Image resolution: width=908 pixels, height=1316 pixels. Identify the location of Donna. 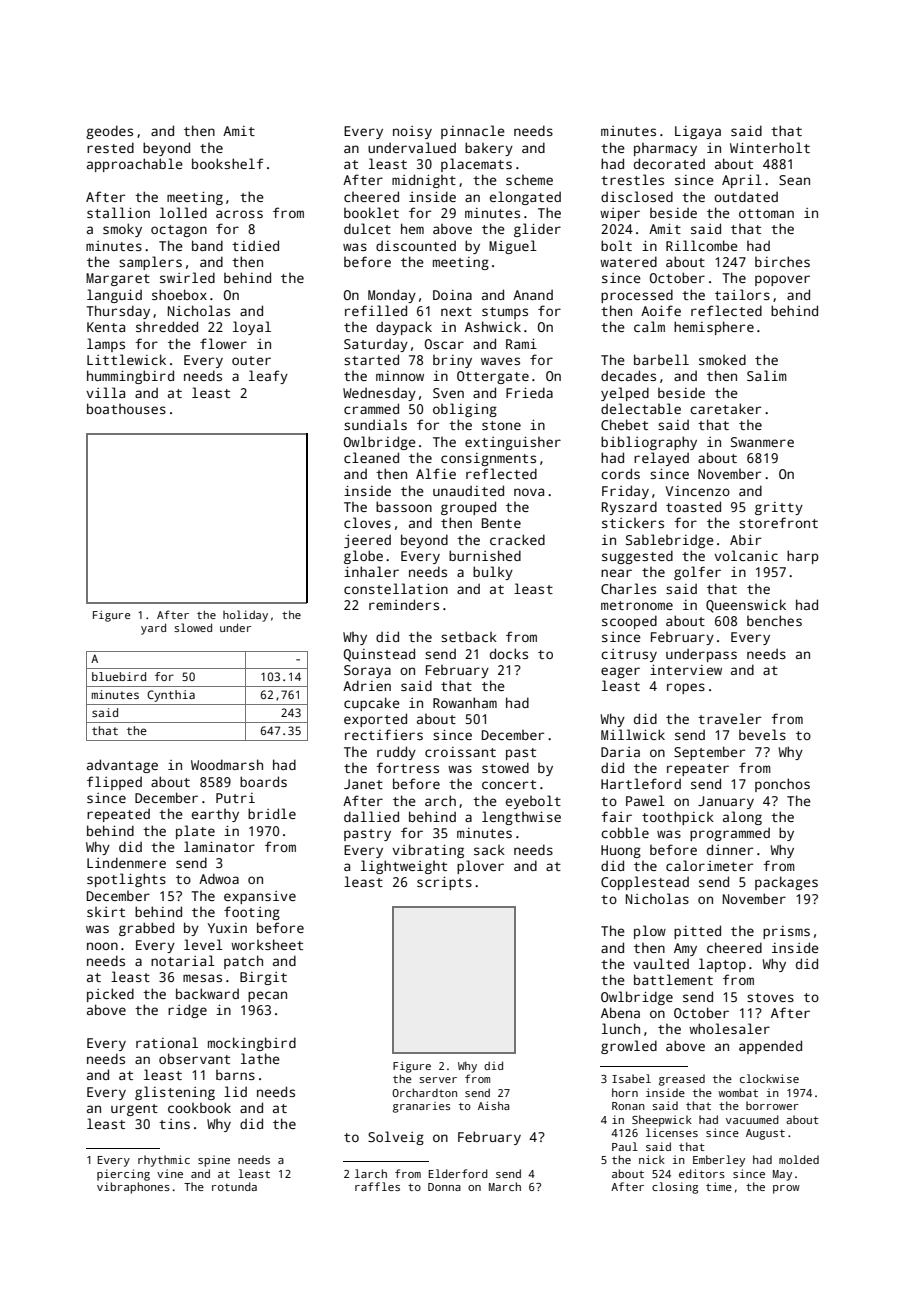
(444, 1187).
